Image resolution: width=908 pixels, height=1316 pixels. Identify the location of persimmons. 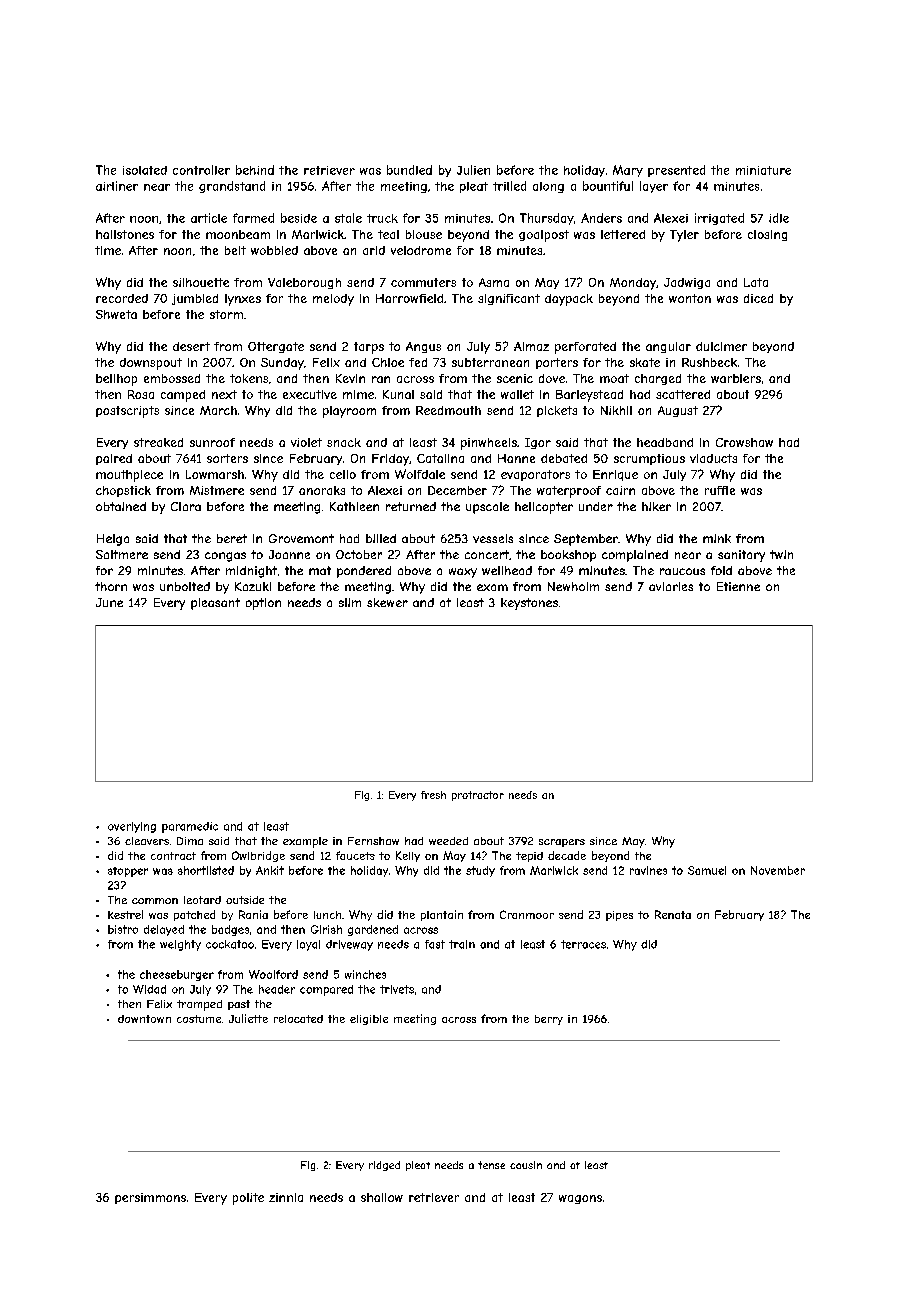
(150, 1198).
